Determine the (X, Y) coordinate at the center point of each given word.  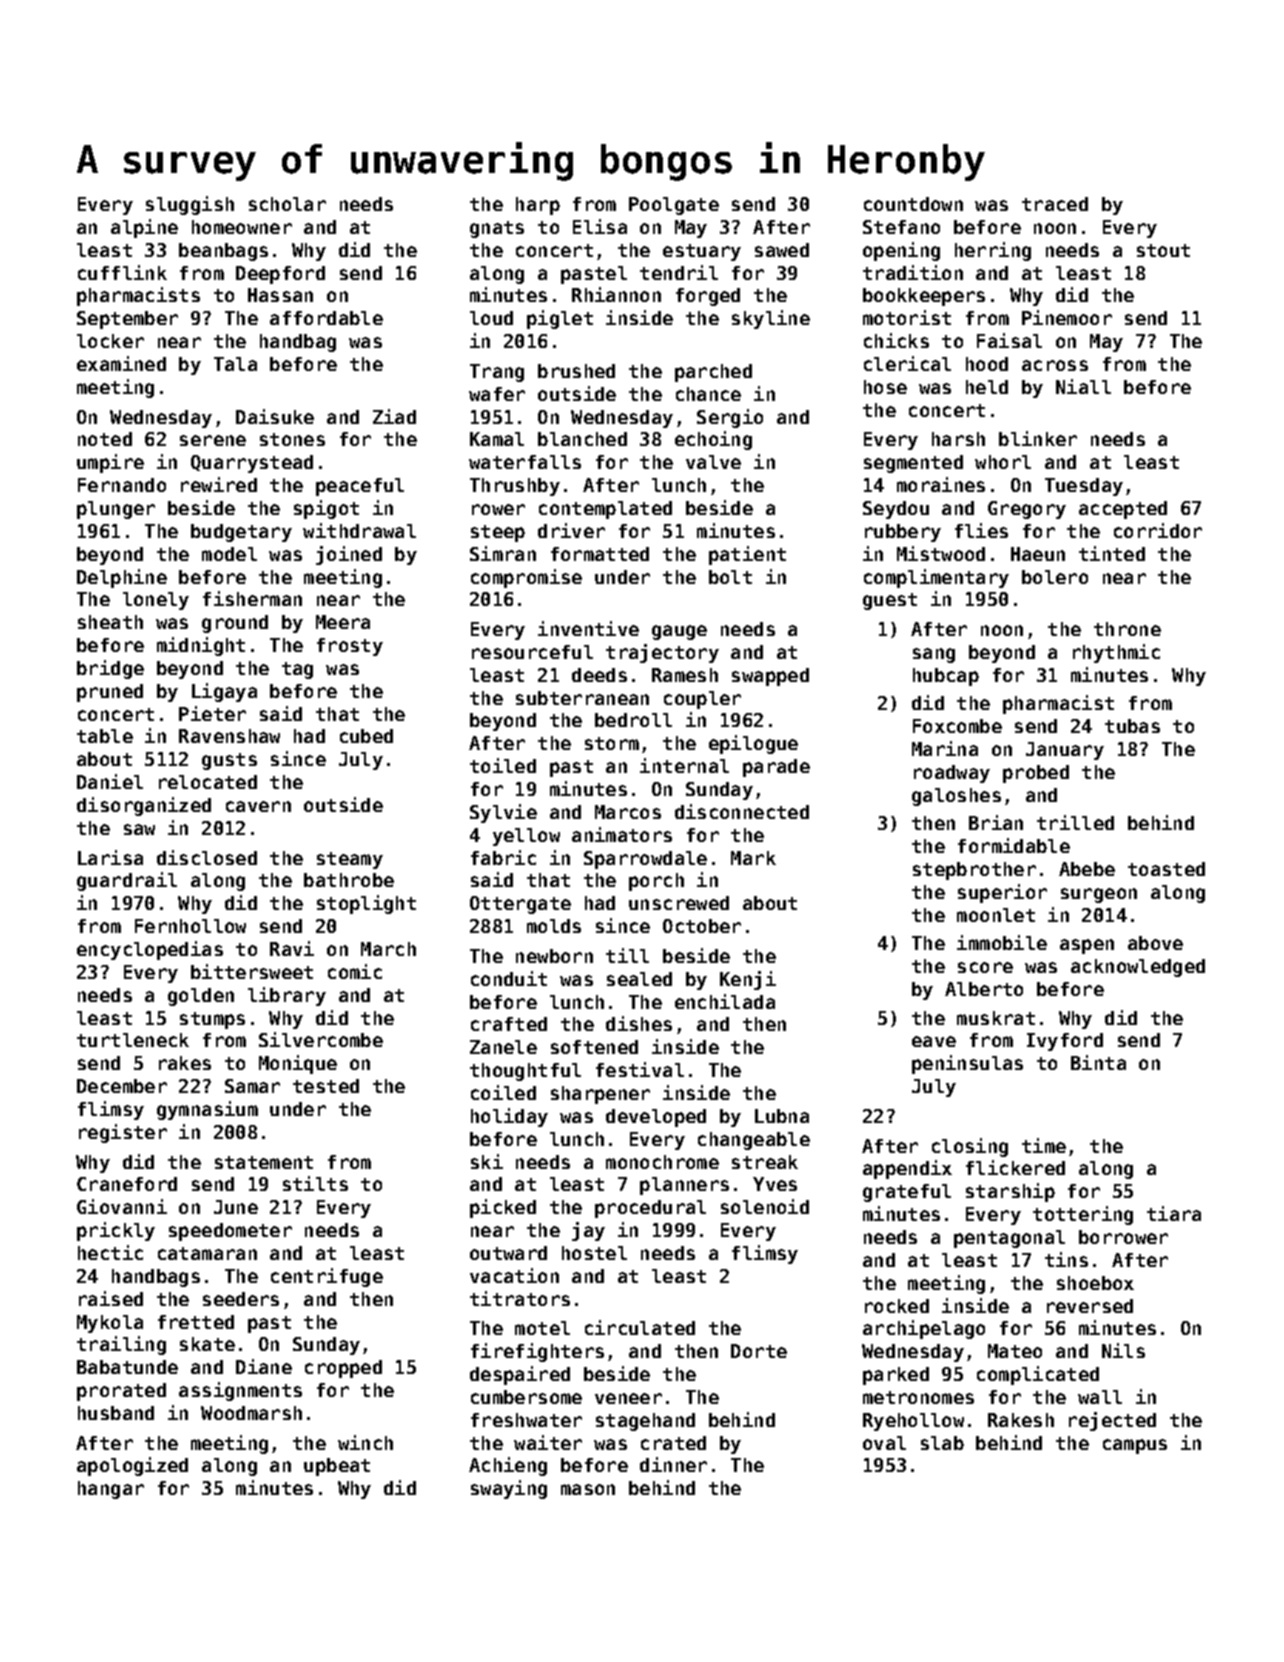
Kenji (748, 980)
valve (713, 462)
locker (110, 341)
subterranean (582, 698)
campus (1135, 1446)
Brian (996, 822)
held (987, 387)
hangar (111, 1490)
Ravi (292, 948)
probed (1036, 774)
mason (588, 1489)
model (229, 554)
